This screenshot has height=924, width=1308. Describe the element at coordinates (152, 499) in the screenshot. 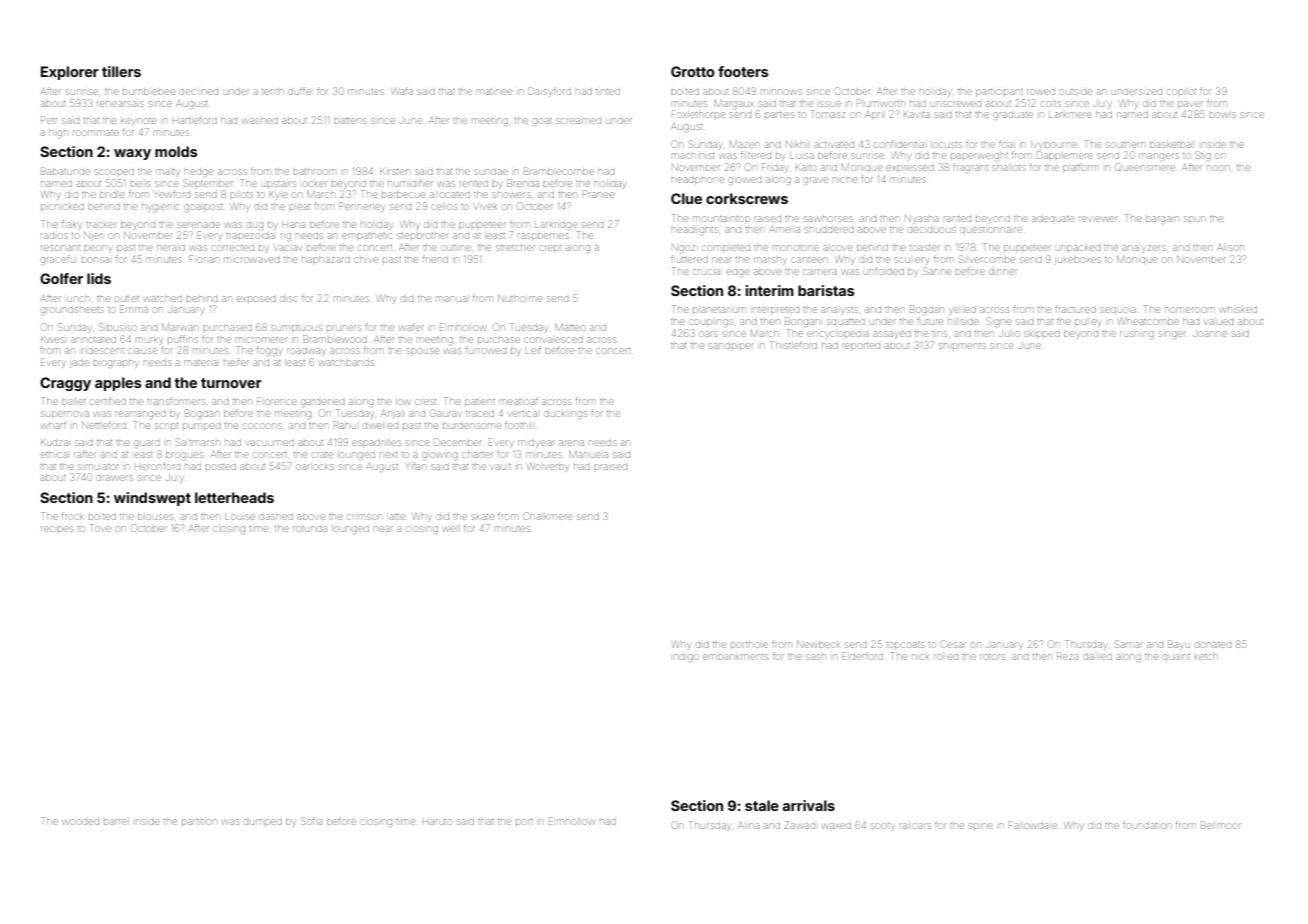

I see `windswept` at that location.
